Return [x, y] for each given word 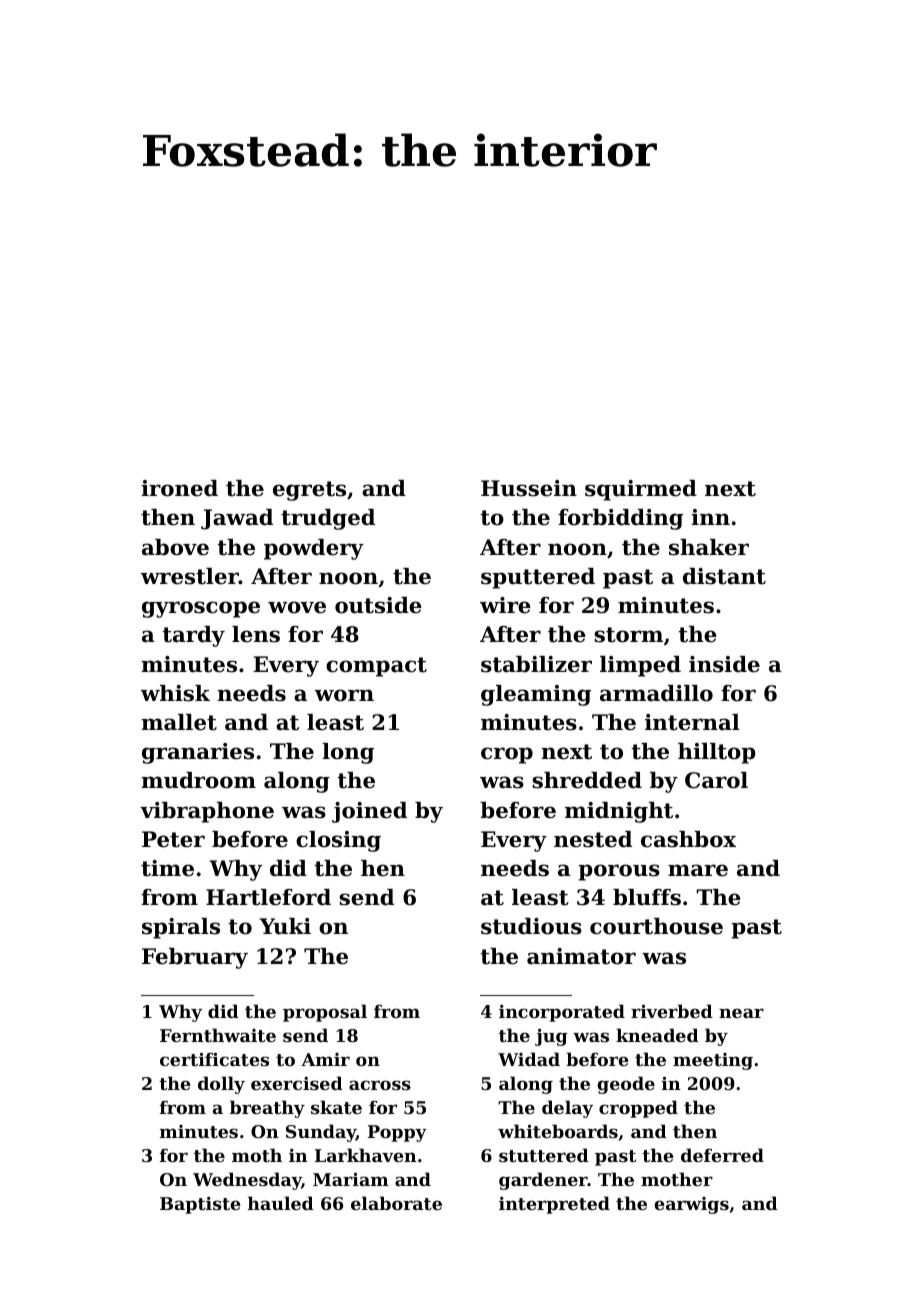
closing [338, 841]
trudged [328, 519]
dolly [221, 1085]
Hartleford [268, 897]
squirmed [641, 490]
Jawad [237, 519]
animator [581, 956]
